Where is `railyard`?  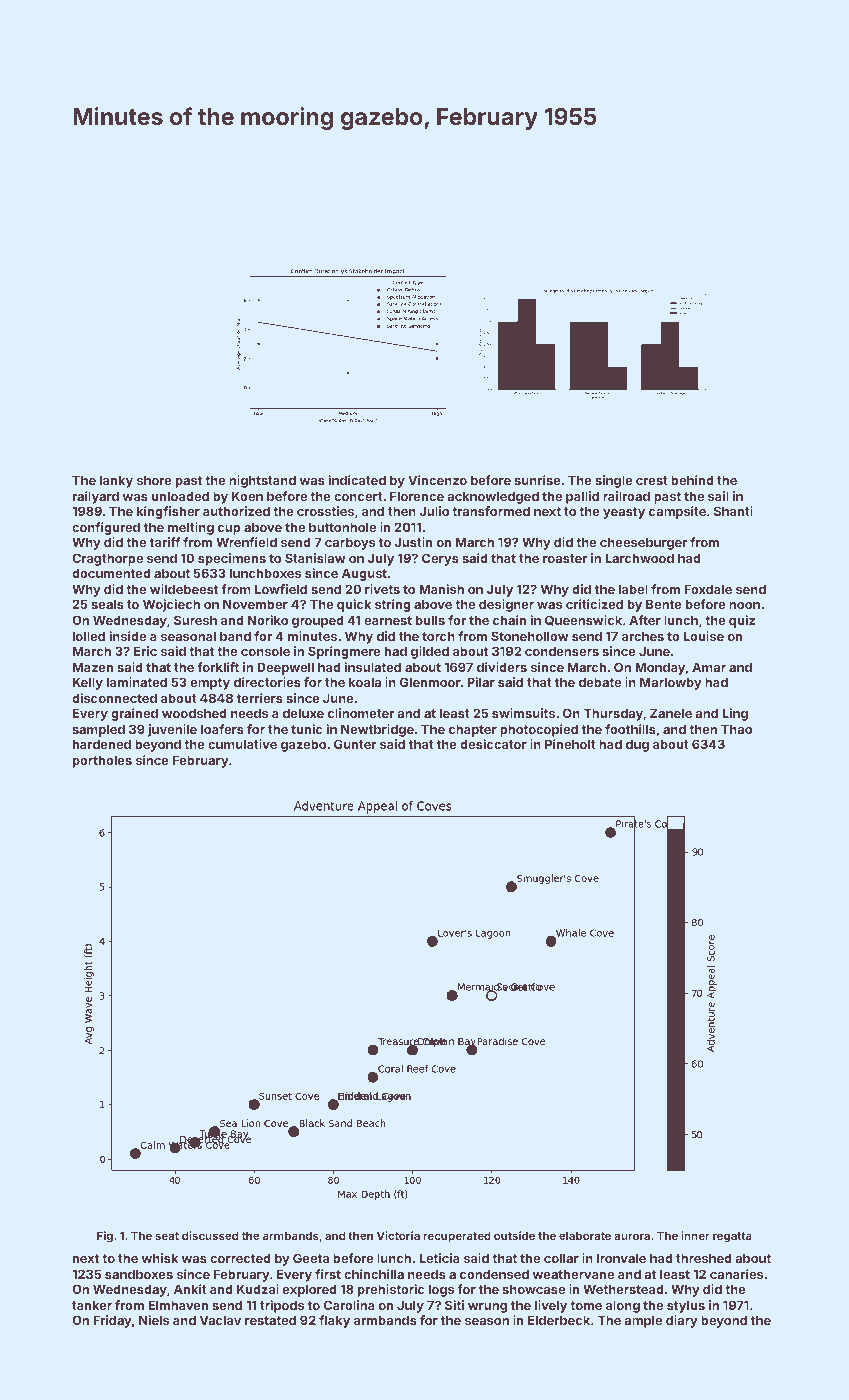 railyard is located at coordinates (96, 497).
